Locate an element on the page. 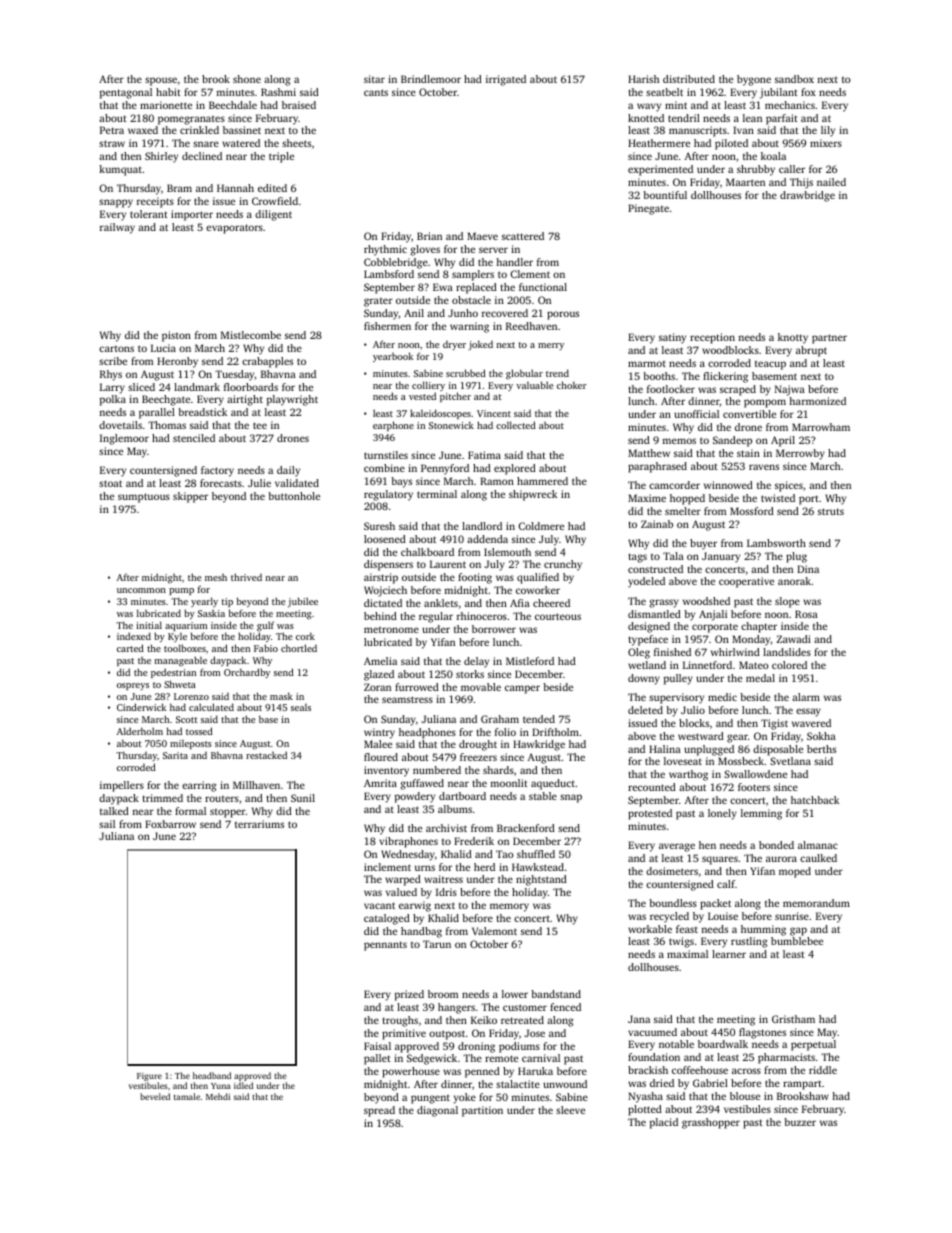  Frederik is located at coordinates (474, 841).
